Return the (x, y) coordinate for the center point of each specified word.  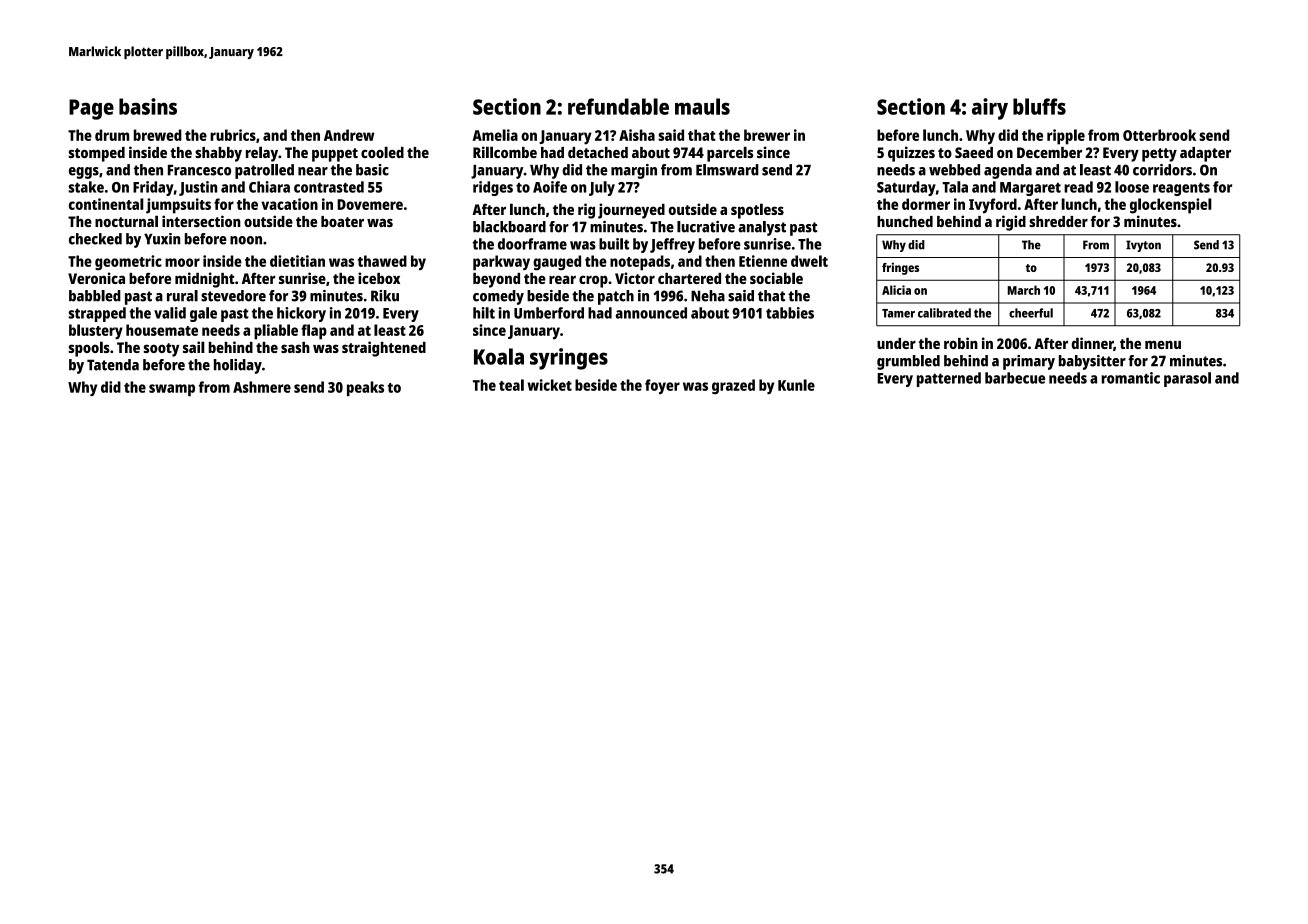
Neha (708, 296)
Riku (385, 296)
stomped (97, 154)
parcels (730, 154)
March (1024, 290)
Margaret (1030, 189)
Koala (499, 356)
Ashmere (262, 387)
